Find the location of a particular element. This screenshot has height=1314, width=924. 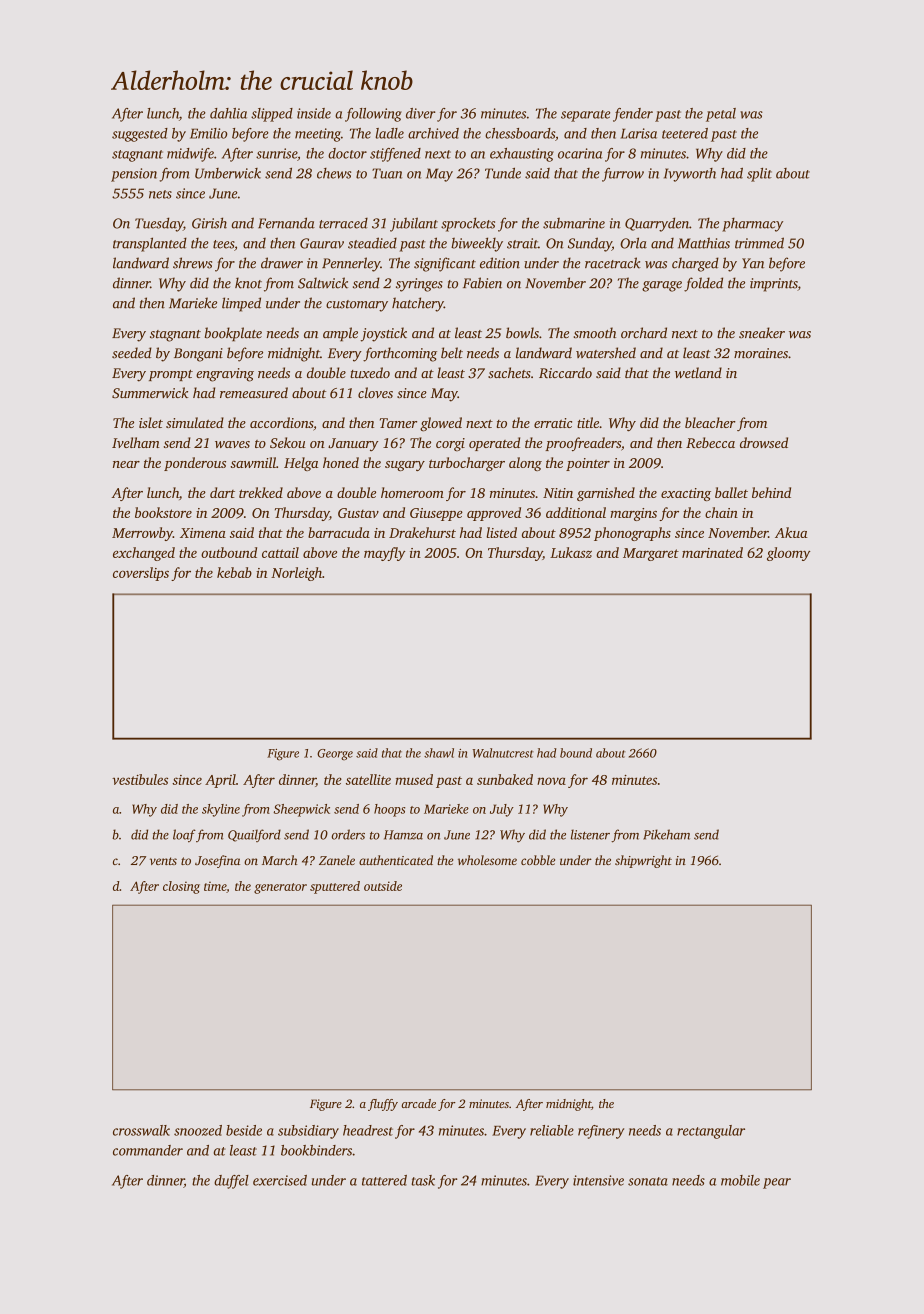

closing is located at coordinates (181, 887).
